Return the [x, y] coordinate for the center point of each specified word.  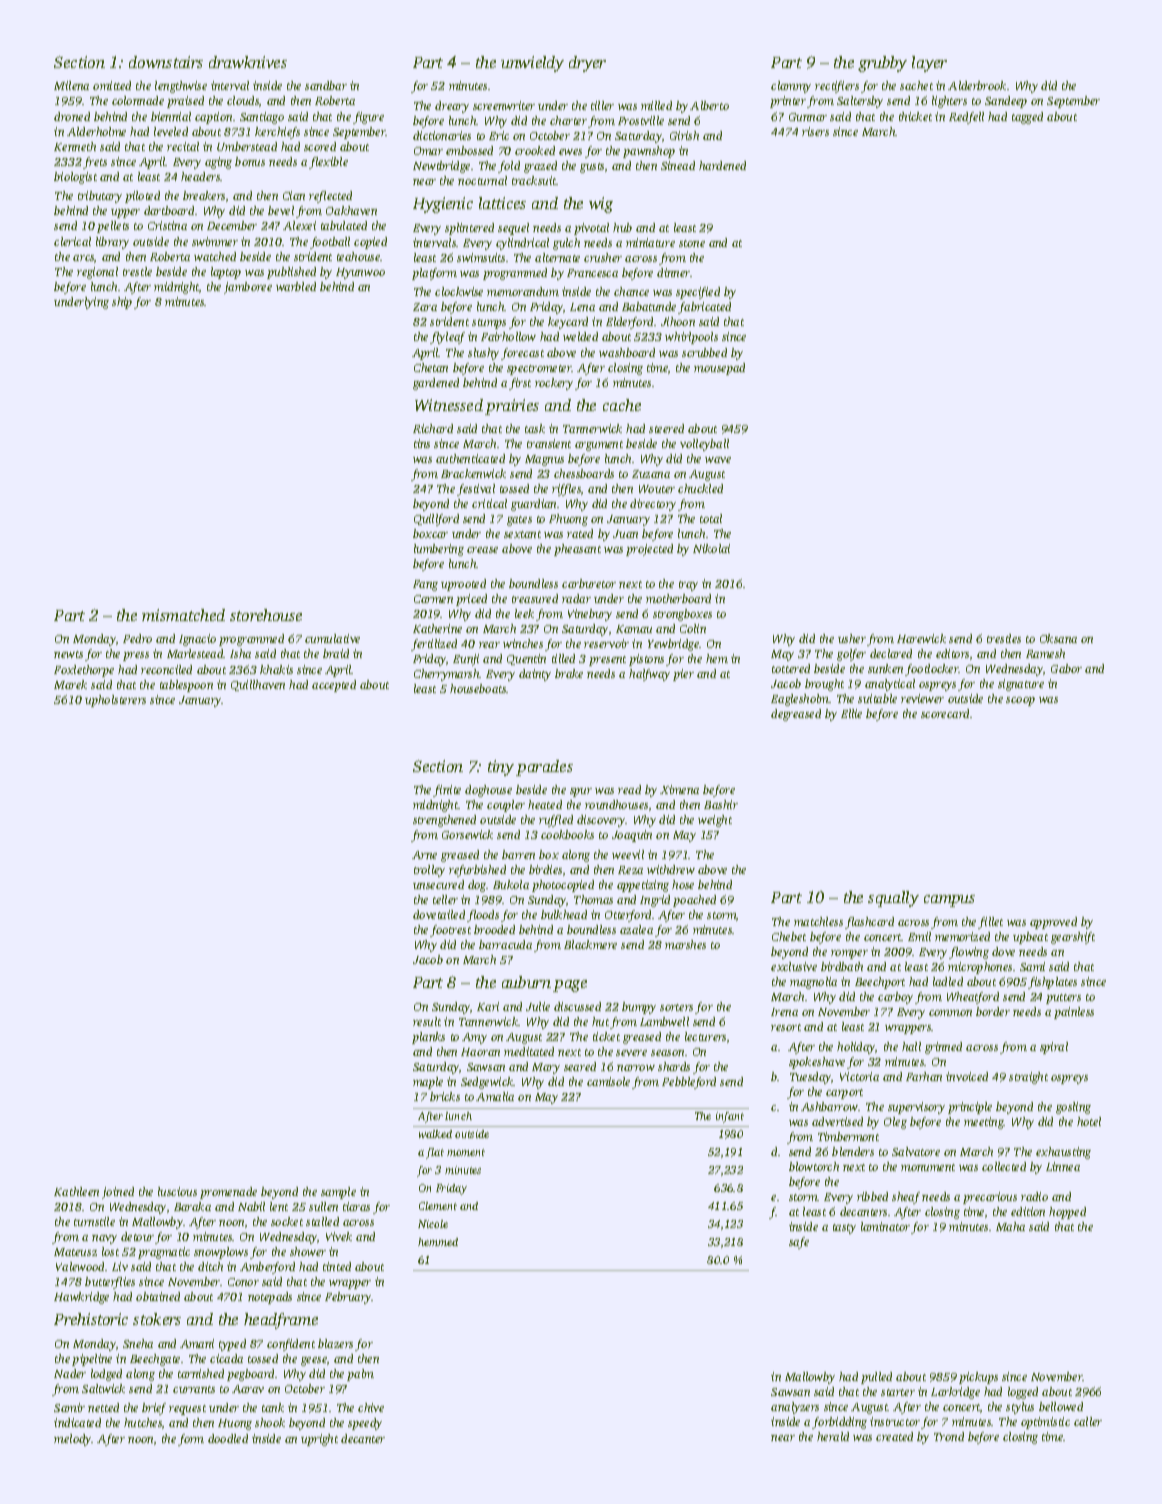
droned [72, 116]
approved [1053, 923]
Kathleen [76, 1191]
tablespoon [186, 686]
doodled [228, 1438]
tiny [501, 768]
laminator [886, 1228]
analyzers [795, 1408]
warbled [296, 286]
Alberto [709, 105]
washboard [627, 352]
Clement [438, 1206]
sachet [916, 85]
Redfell [966, 118]
